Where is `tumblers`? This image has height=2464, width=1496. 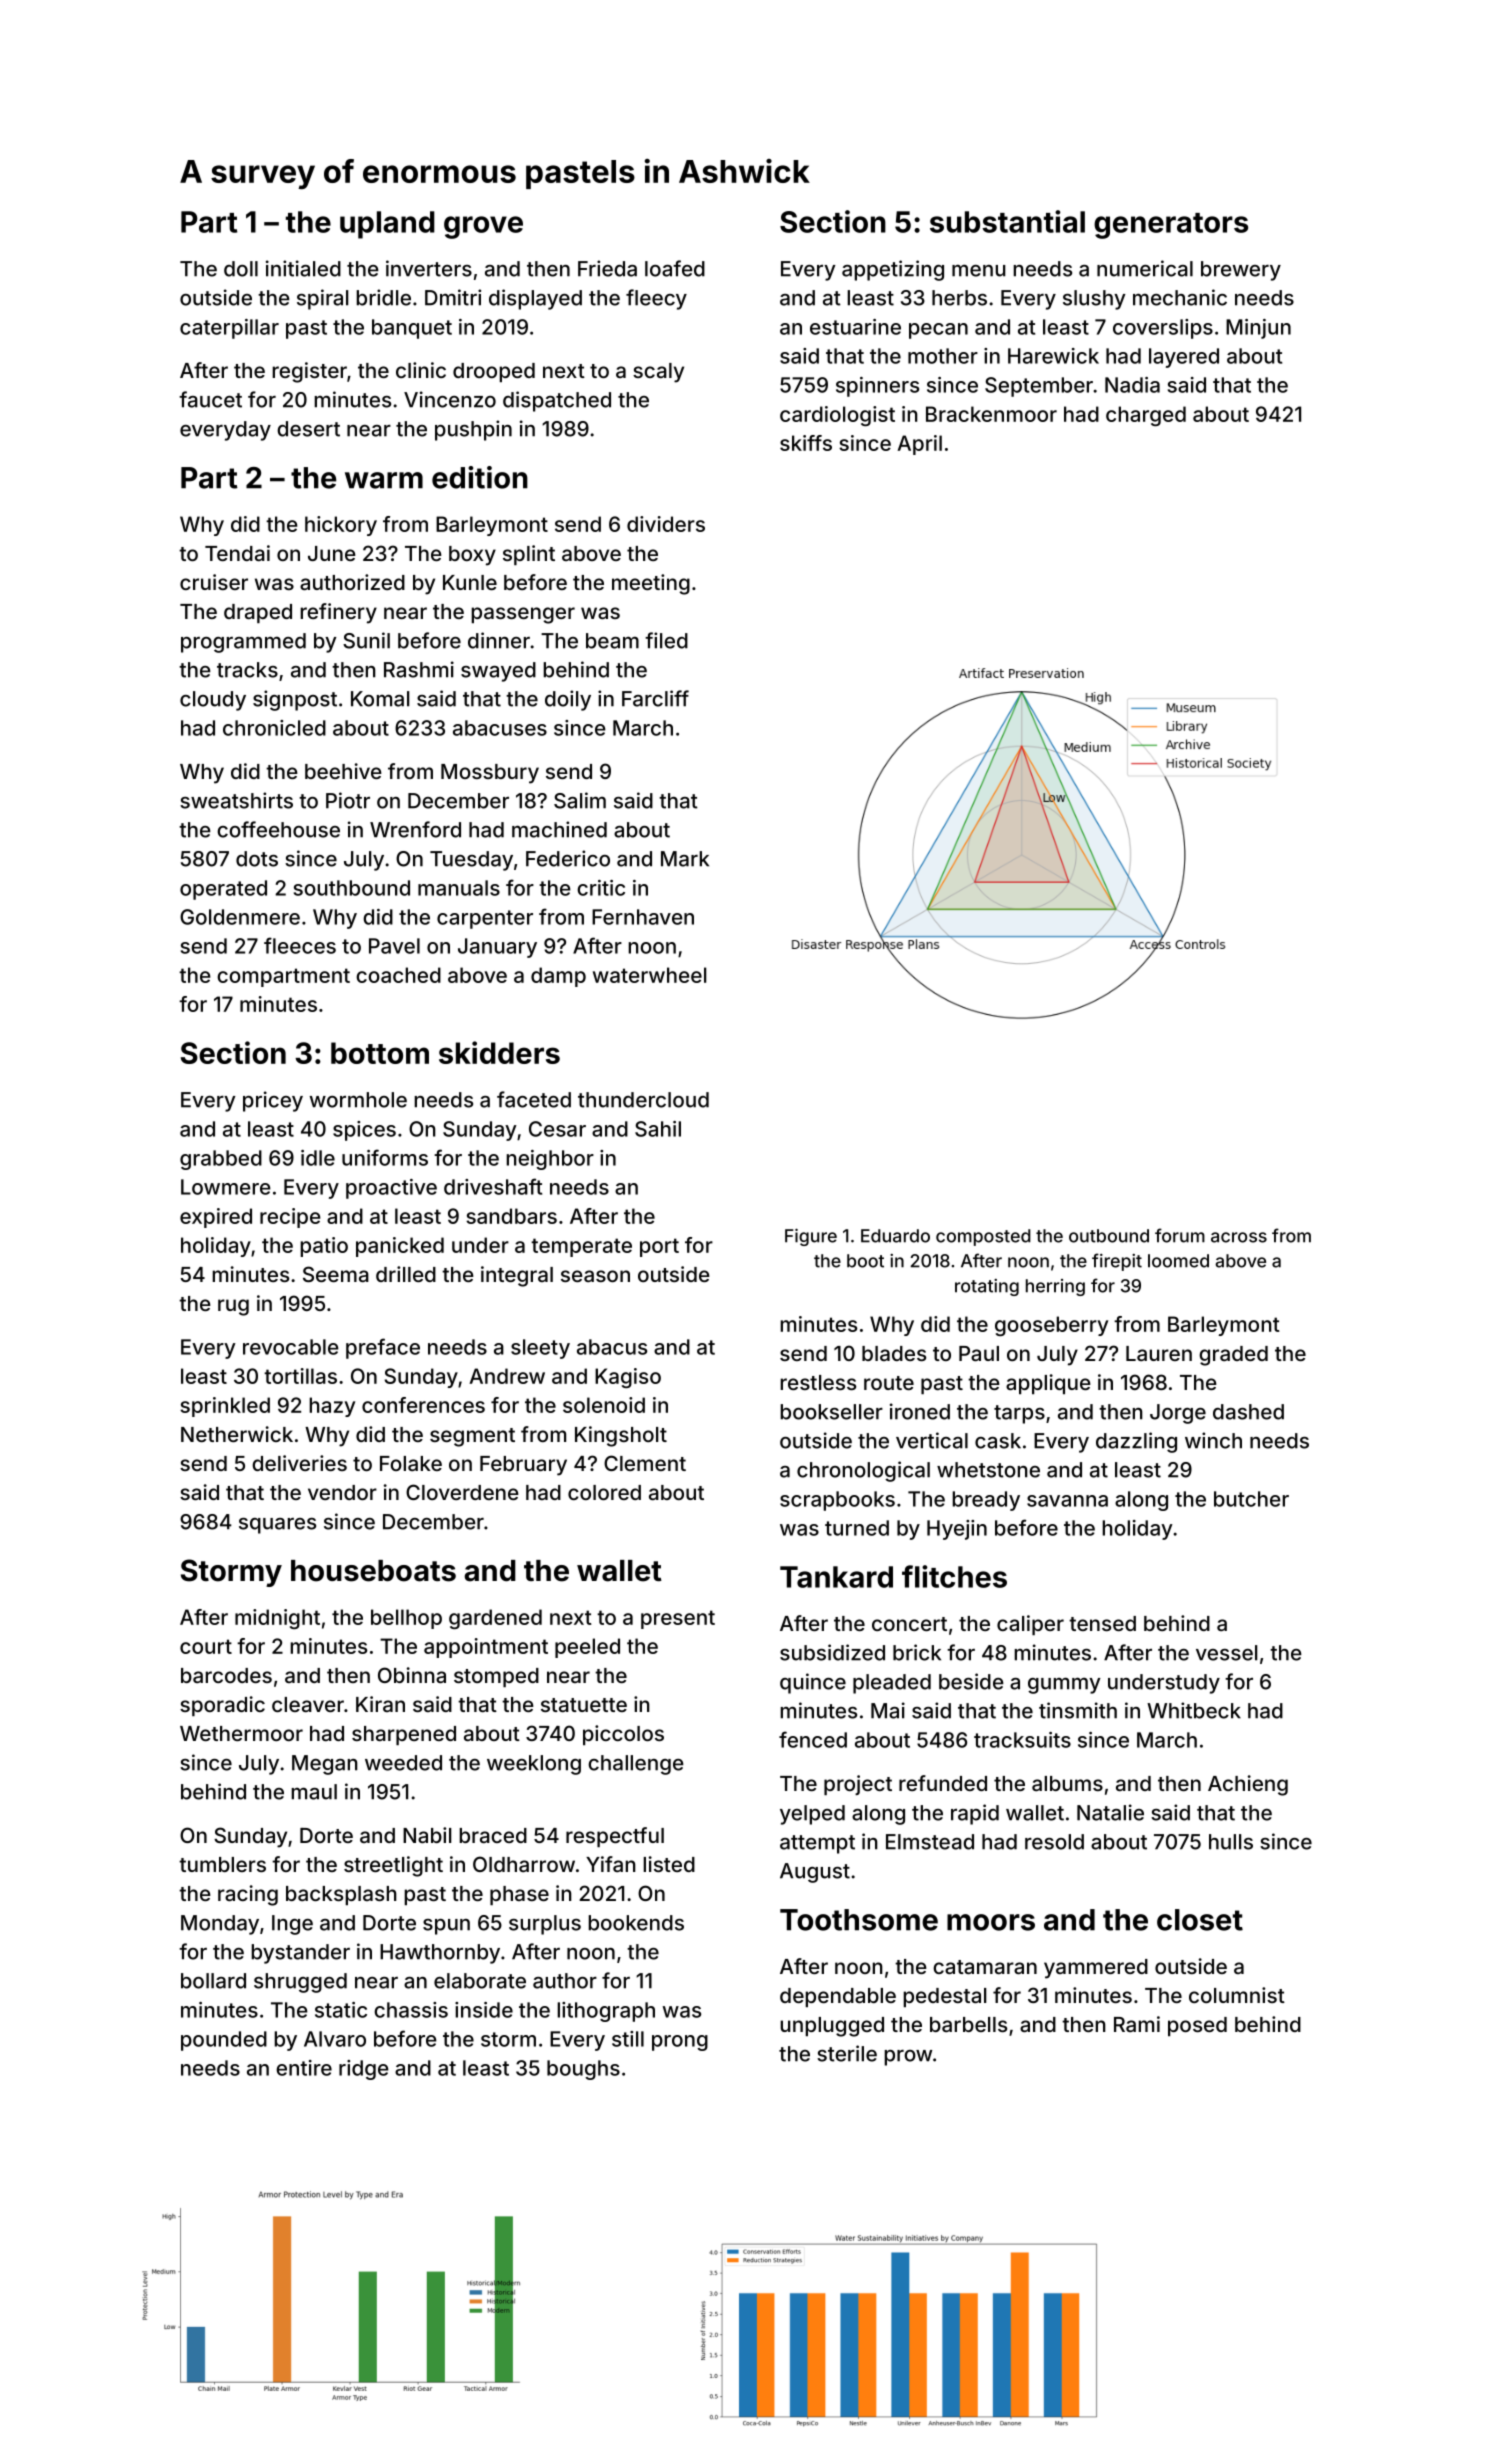
tumblers is located at coordinates (222, 1864).
